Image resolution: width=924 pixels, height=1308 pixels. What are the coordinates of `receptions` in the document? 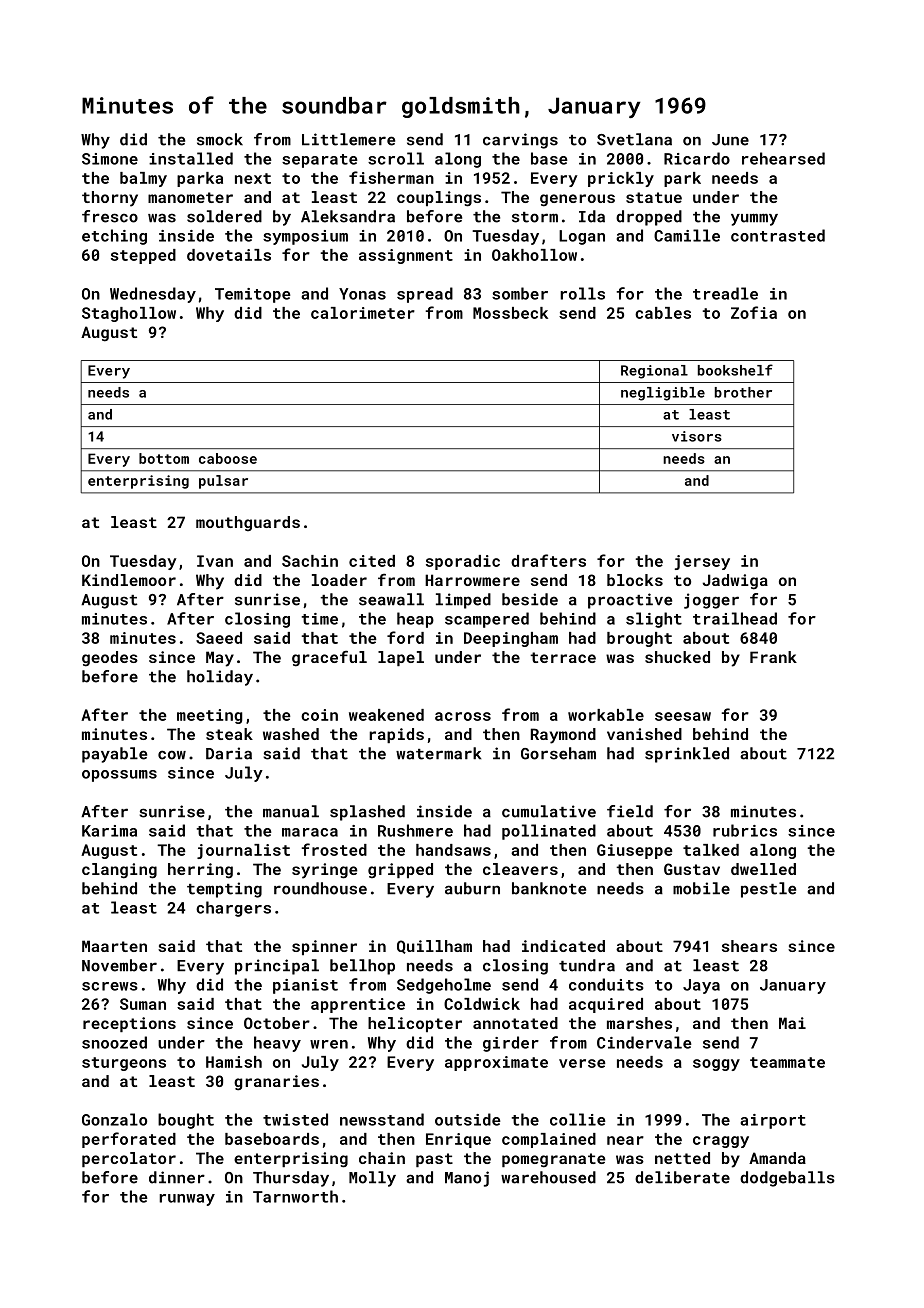 It's located at (129, 1024).
